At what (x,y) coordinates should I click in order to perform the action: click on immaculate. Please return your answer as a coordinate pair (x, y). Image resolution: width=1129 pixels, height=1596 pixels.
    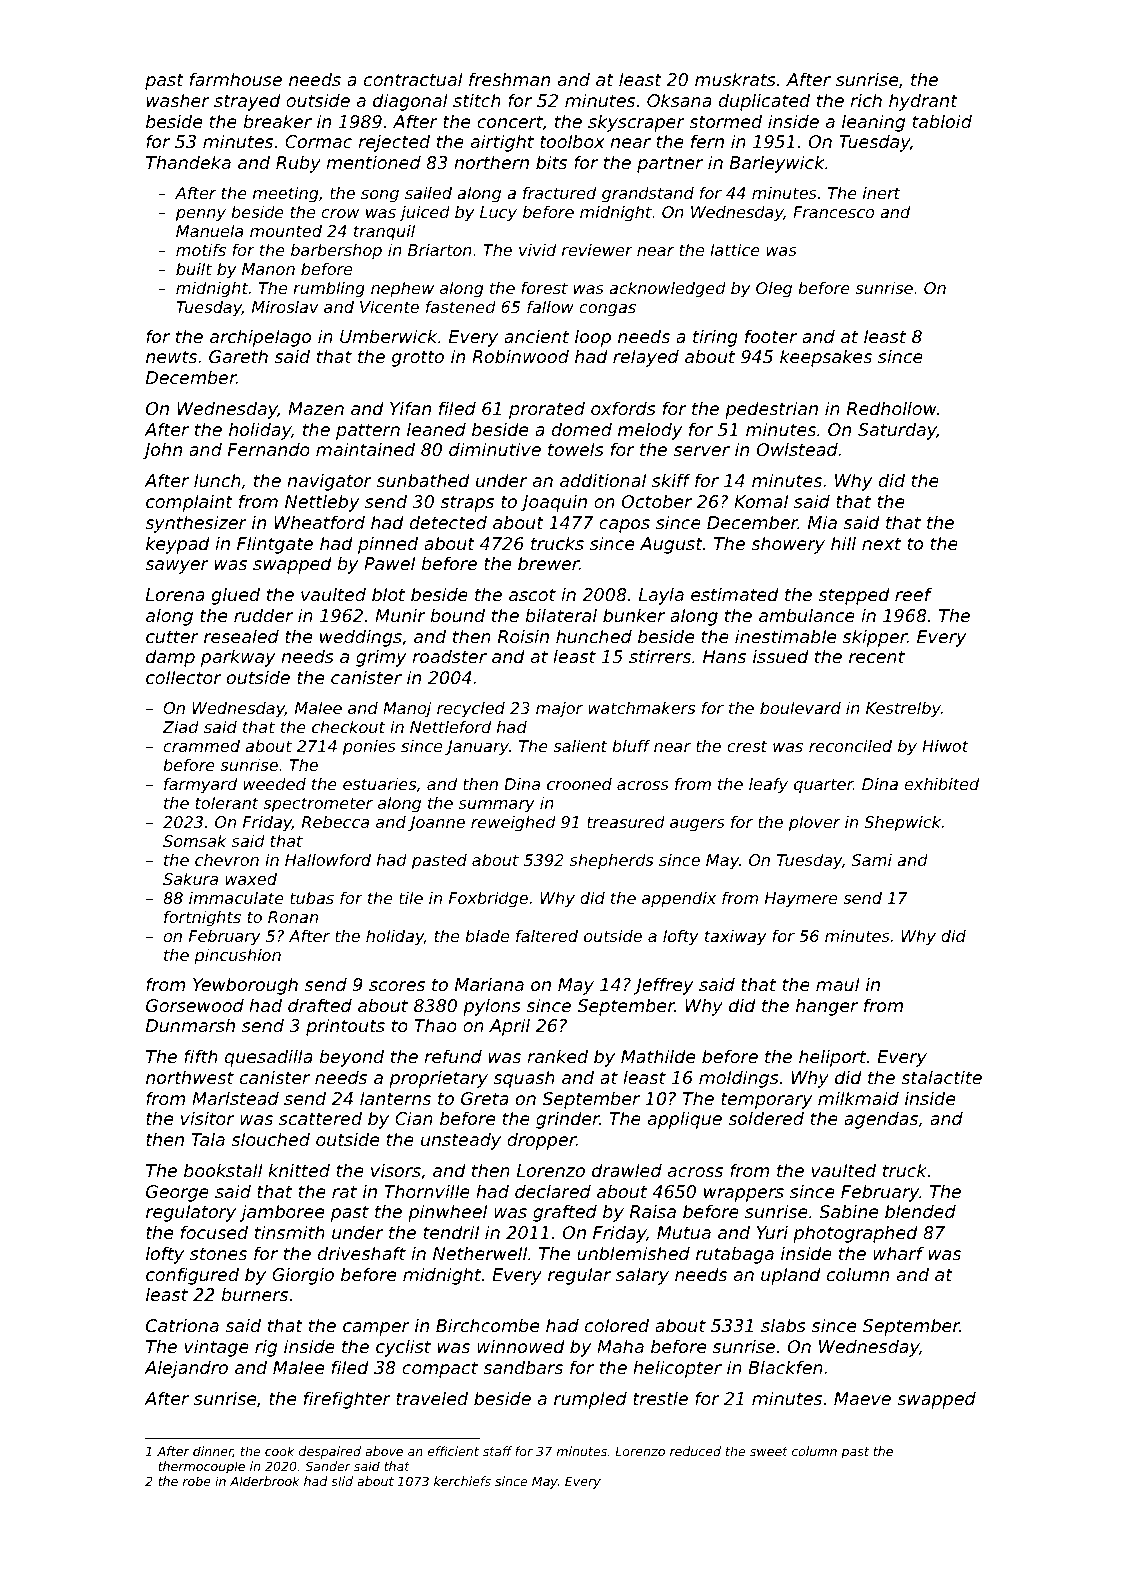
    Looking at the image, I should click on (236, 898).
